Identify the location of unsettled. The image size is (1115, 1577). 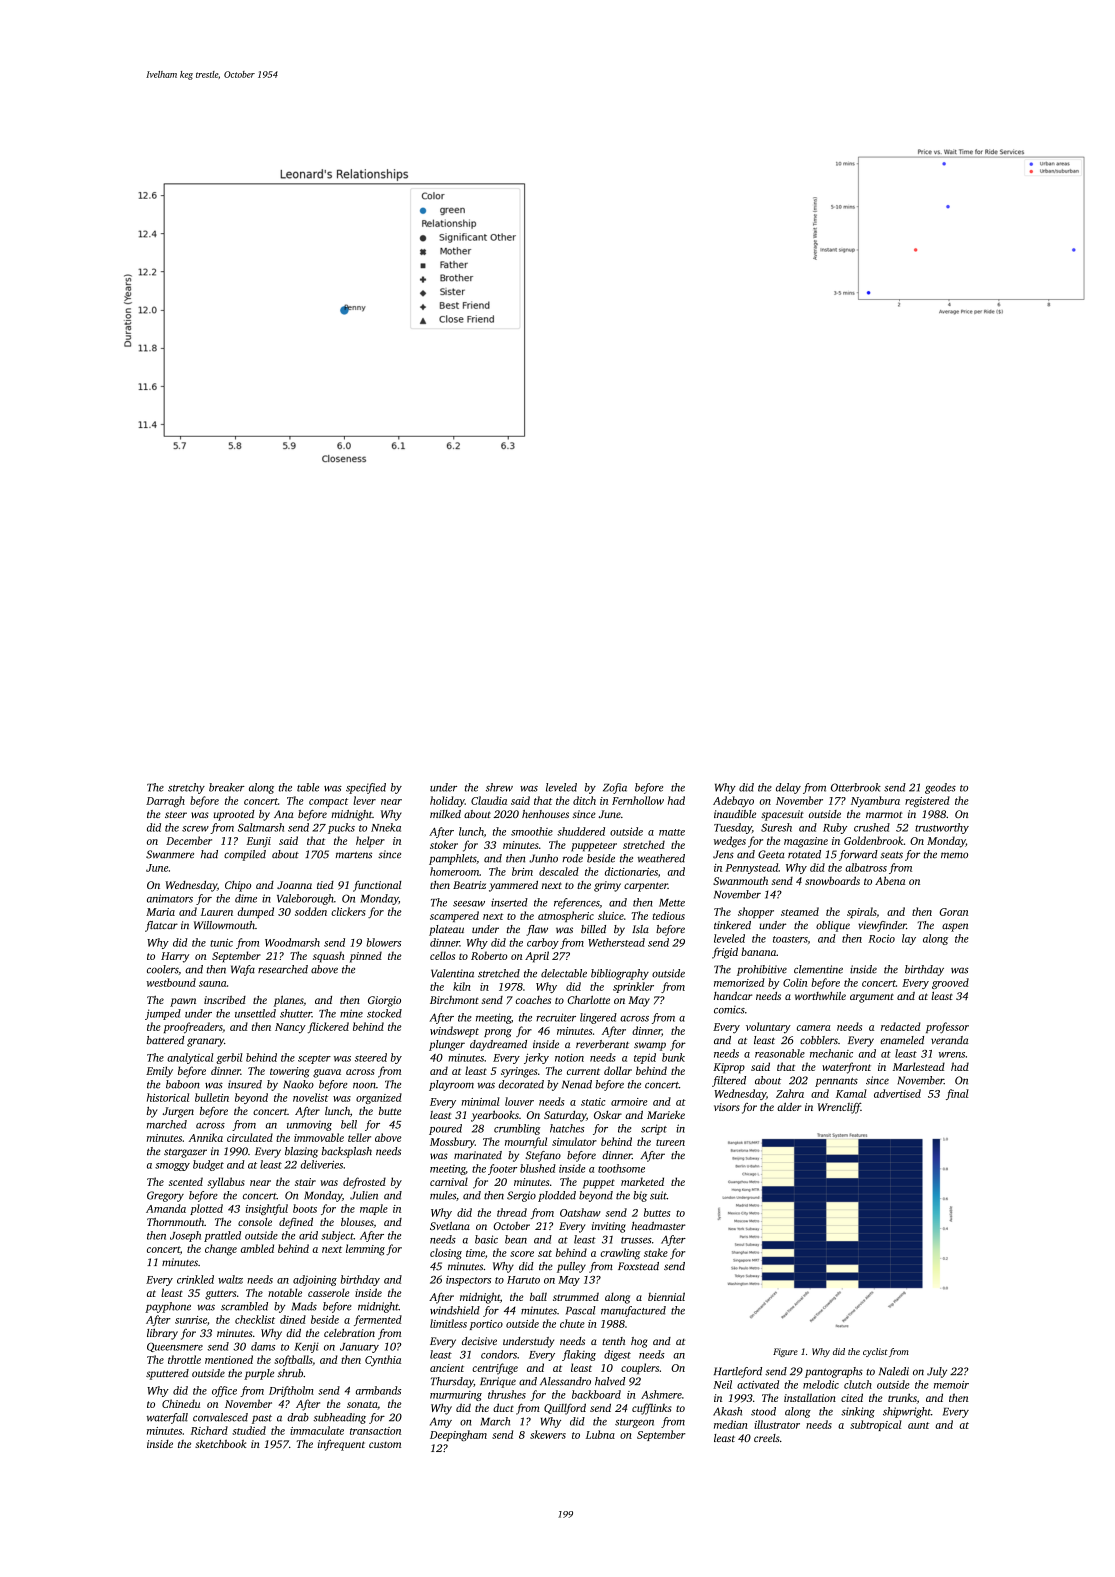
(255, 1013).
